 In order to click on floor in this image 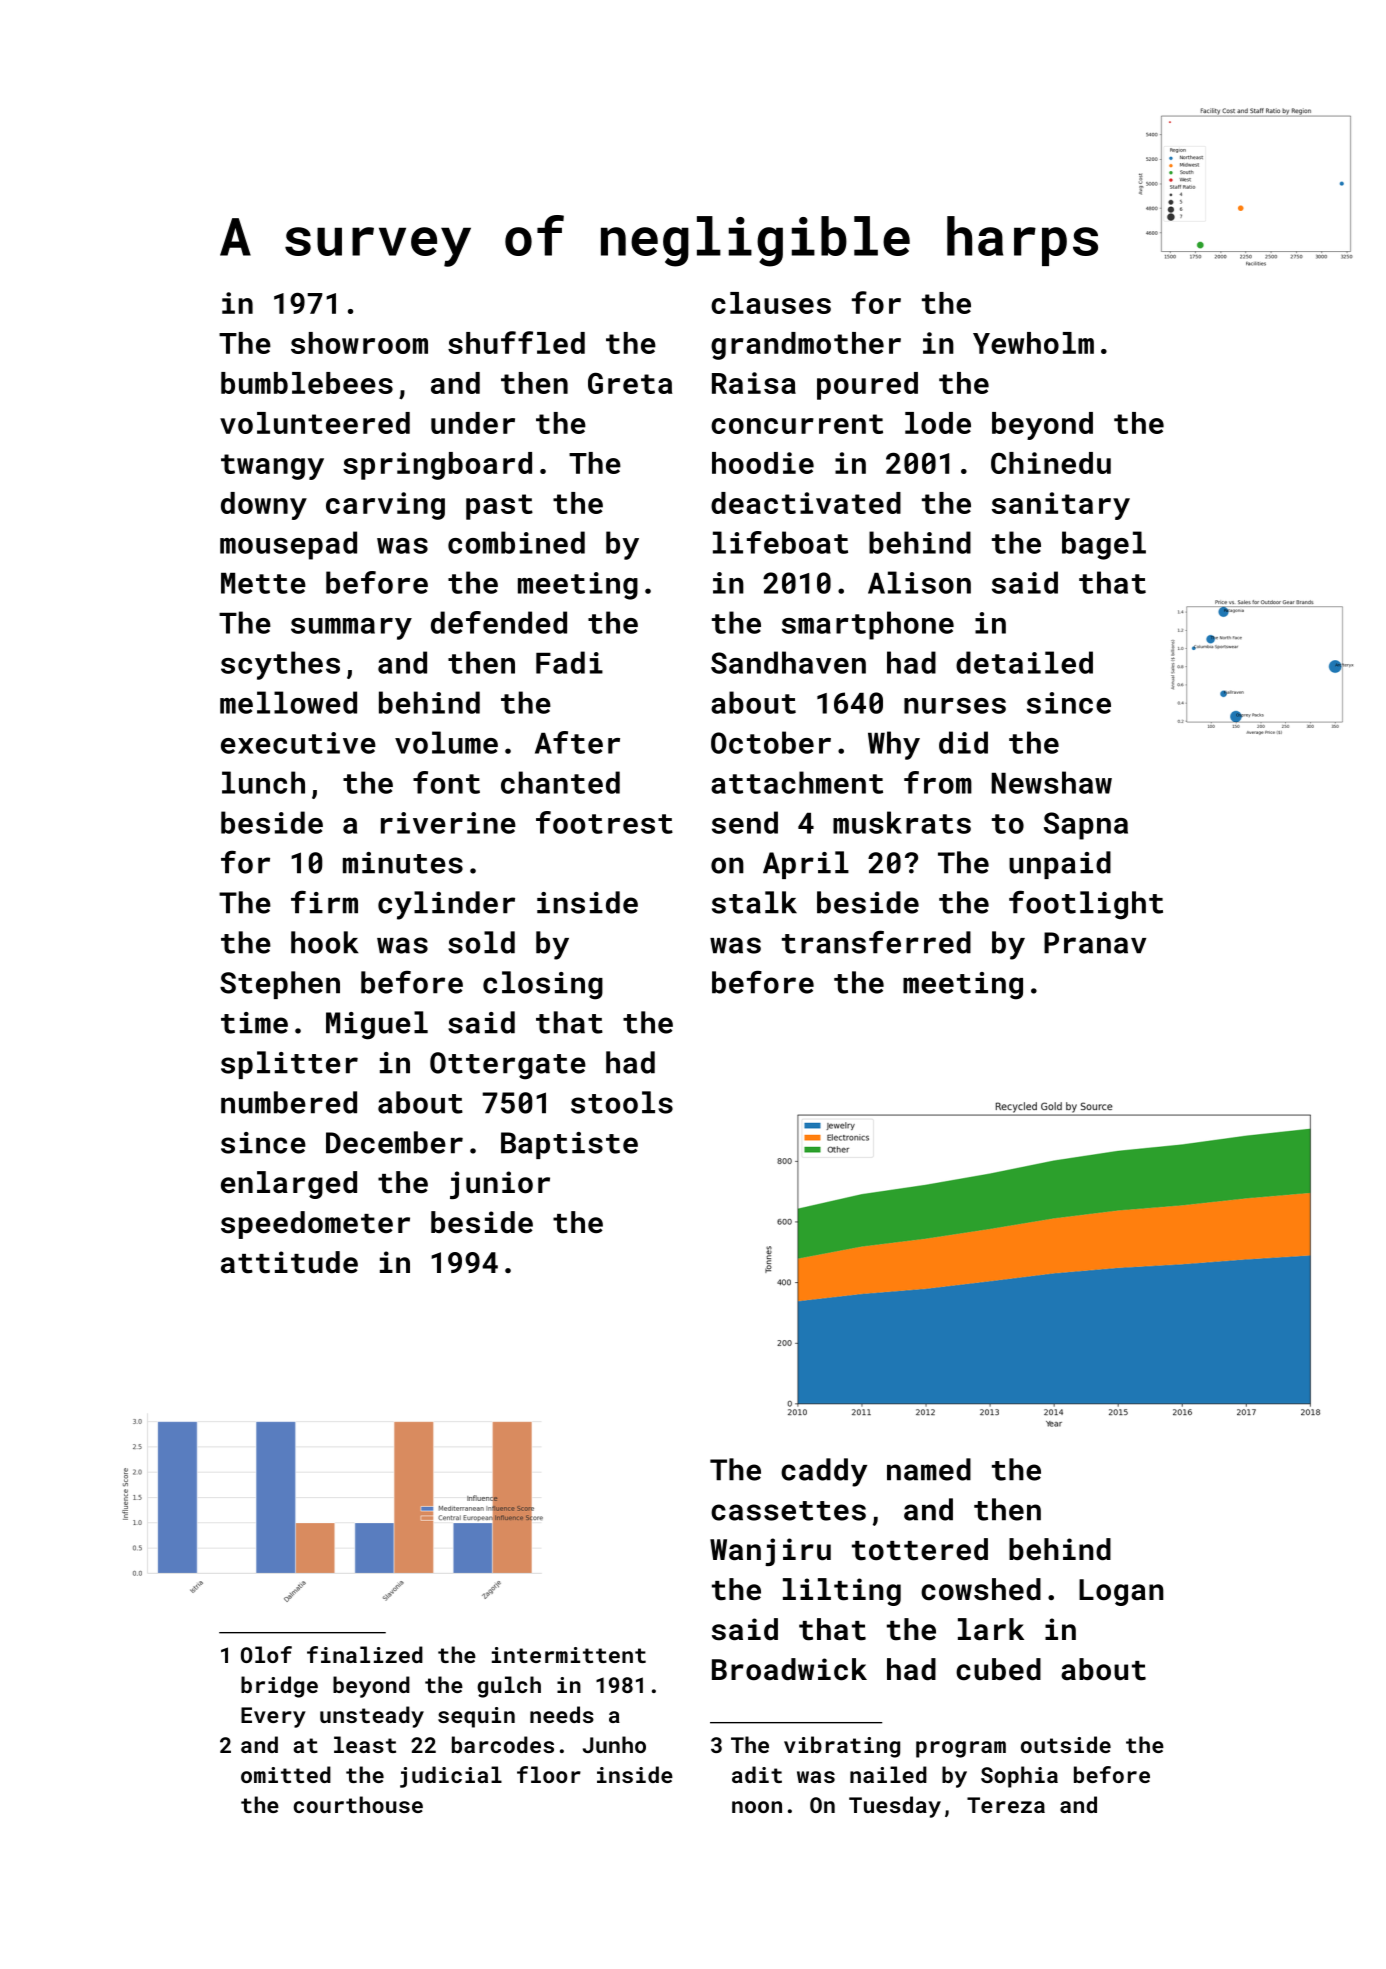, I will do `click(549, 1774)`.
